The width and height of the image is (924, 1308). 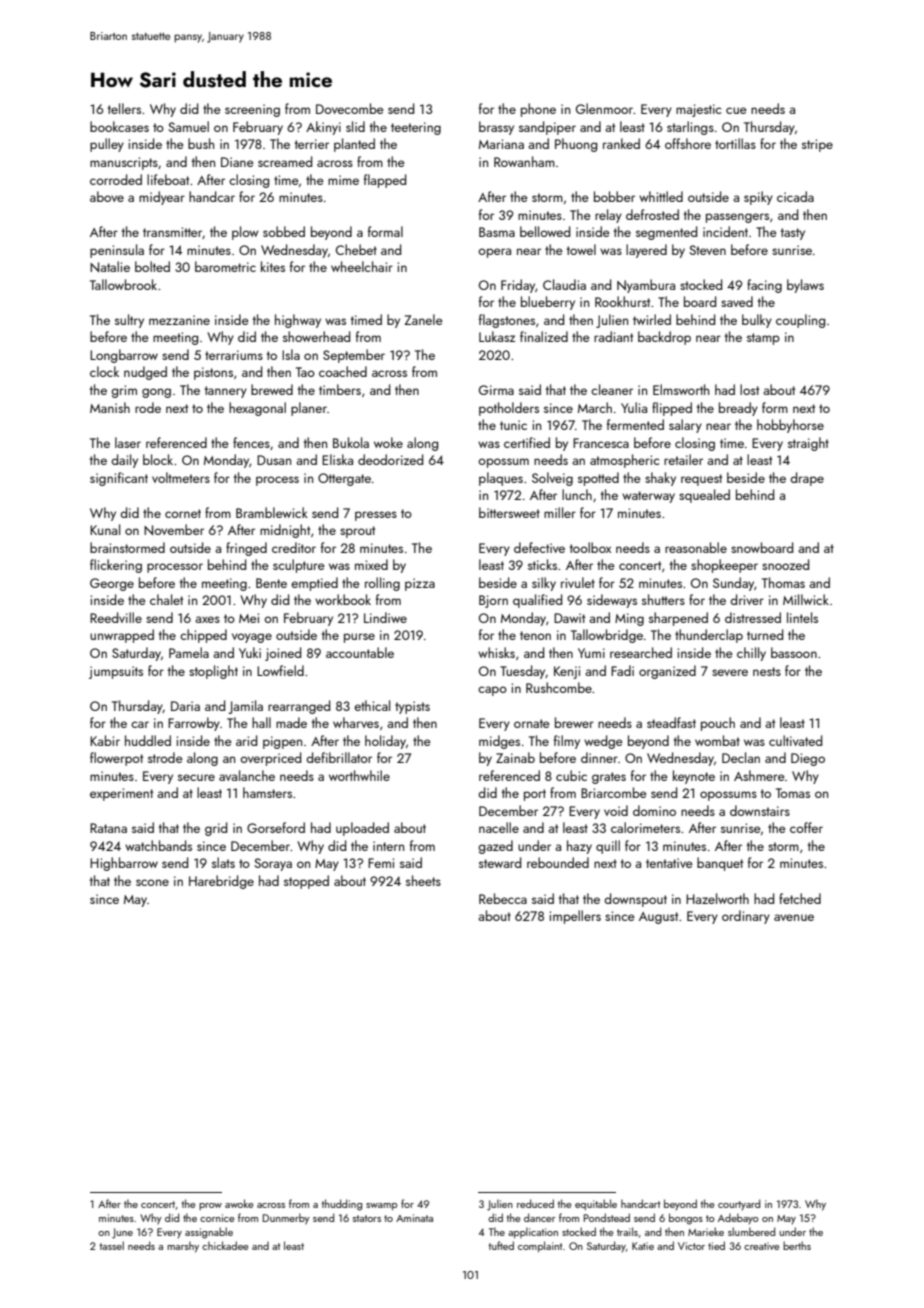 What do you see at coordinates (696, 547) in the image?
I see `reasonable` at bounding box center [696, 547].
